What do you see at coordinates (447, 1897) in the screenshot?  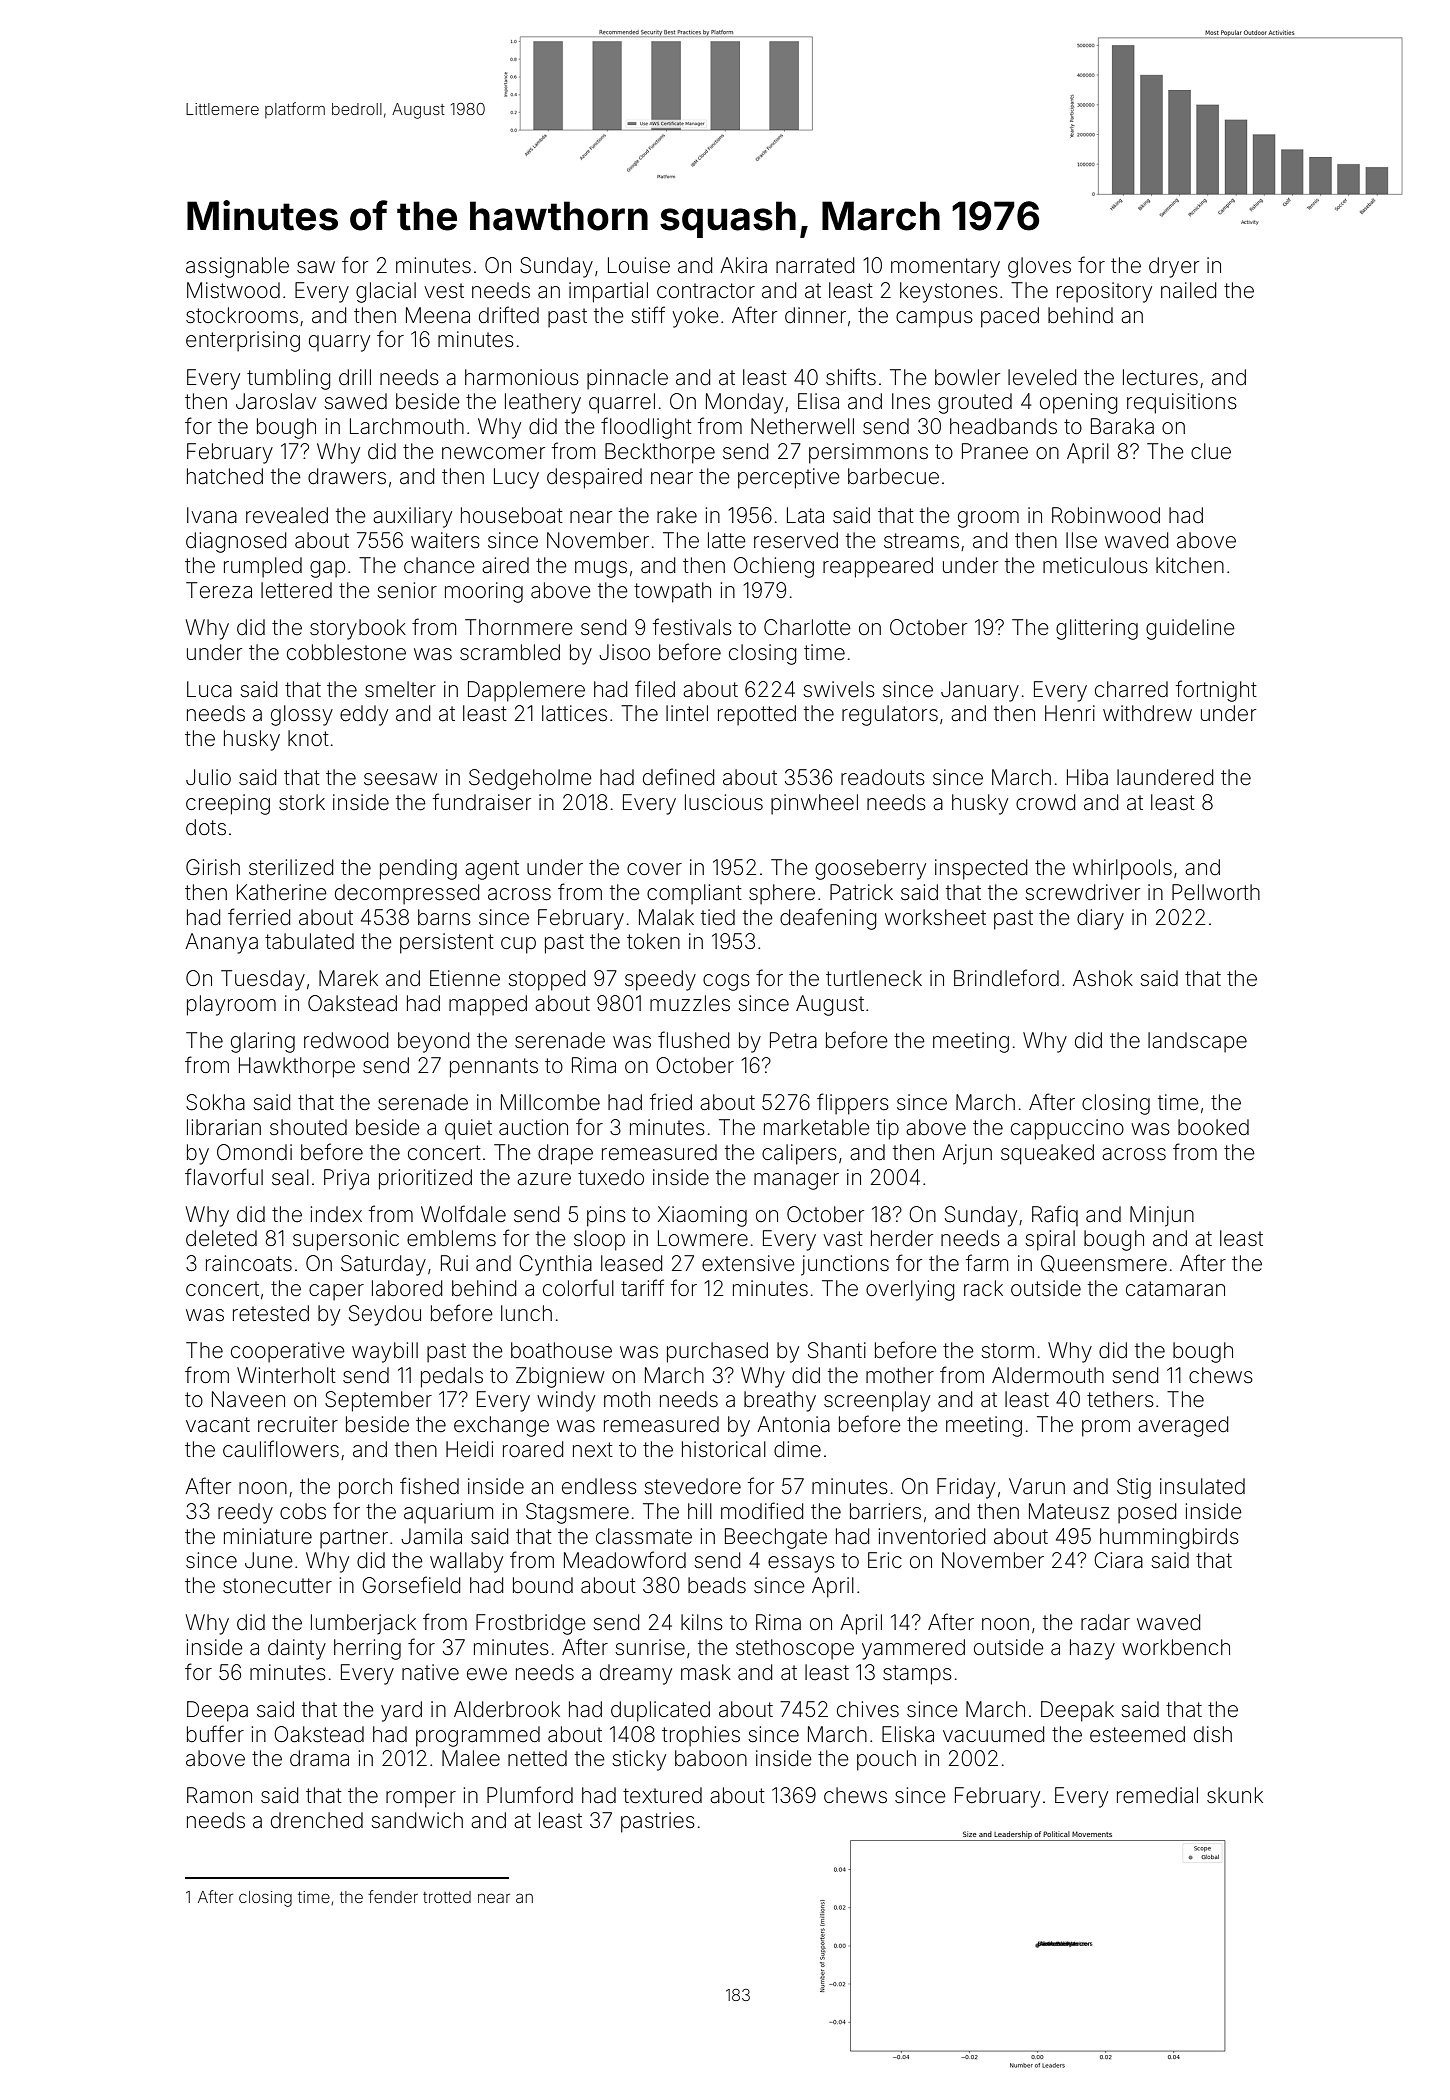 I see `trotted` at bounding box center [447, 1897].
